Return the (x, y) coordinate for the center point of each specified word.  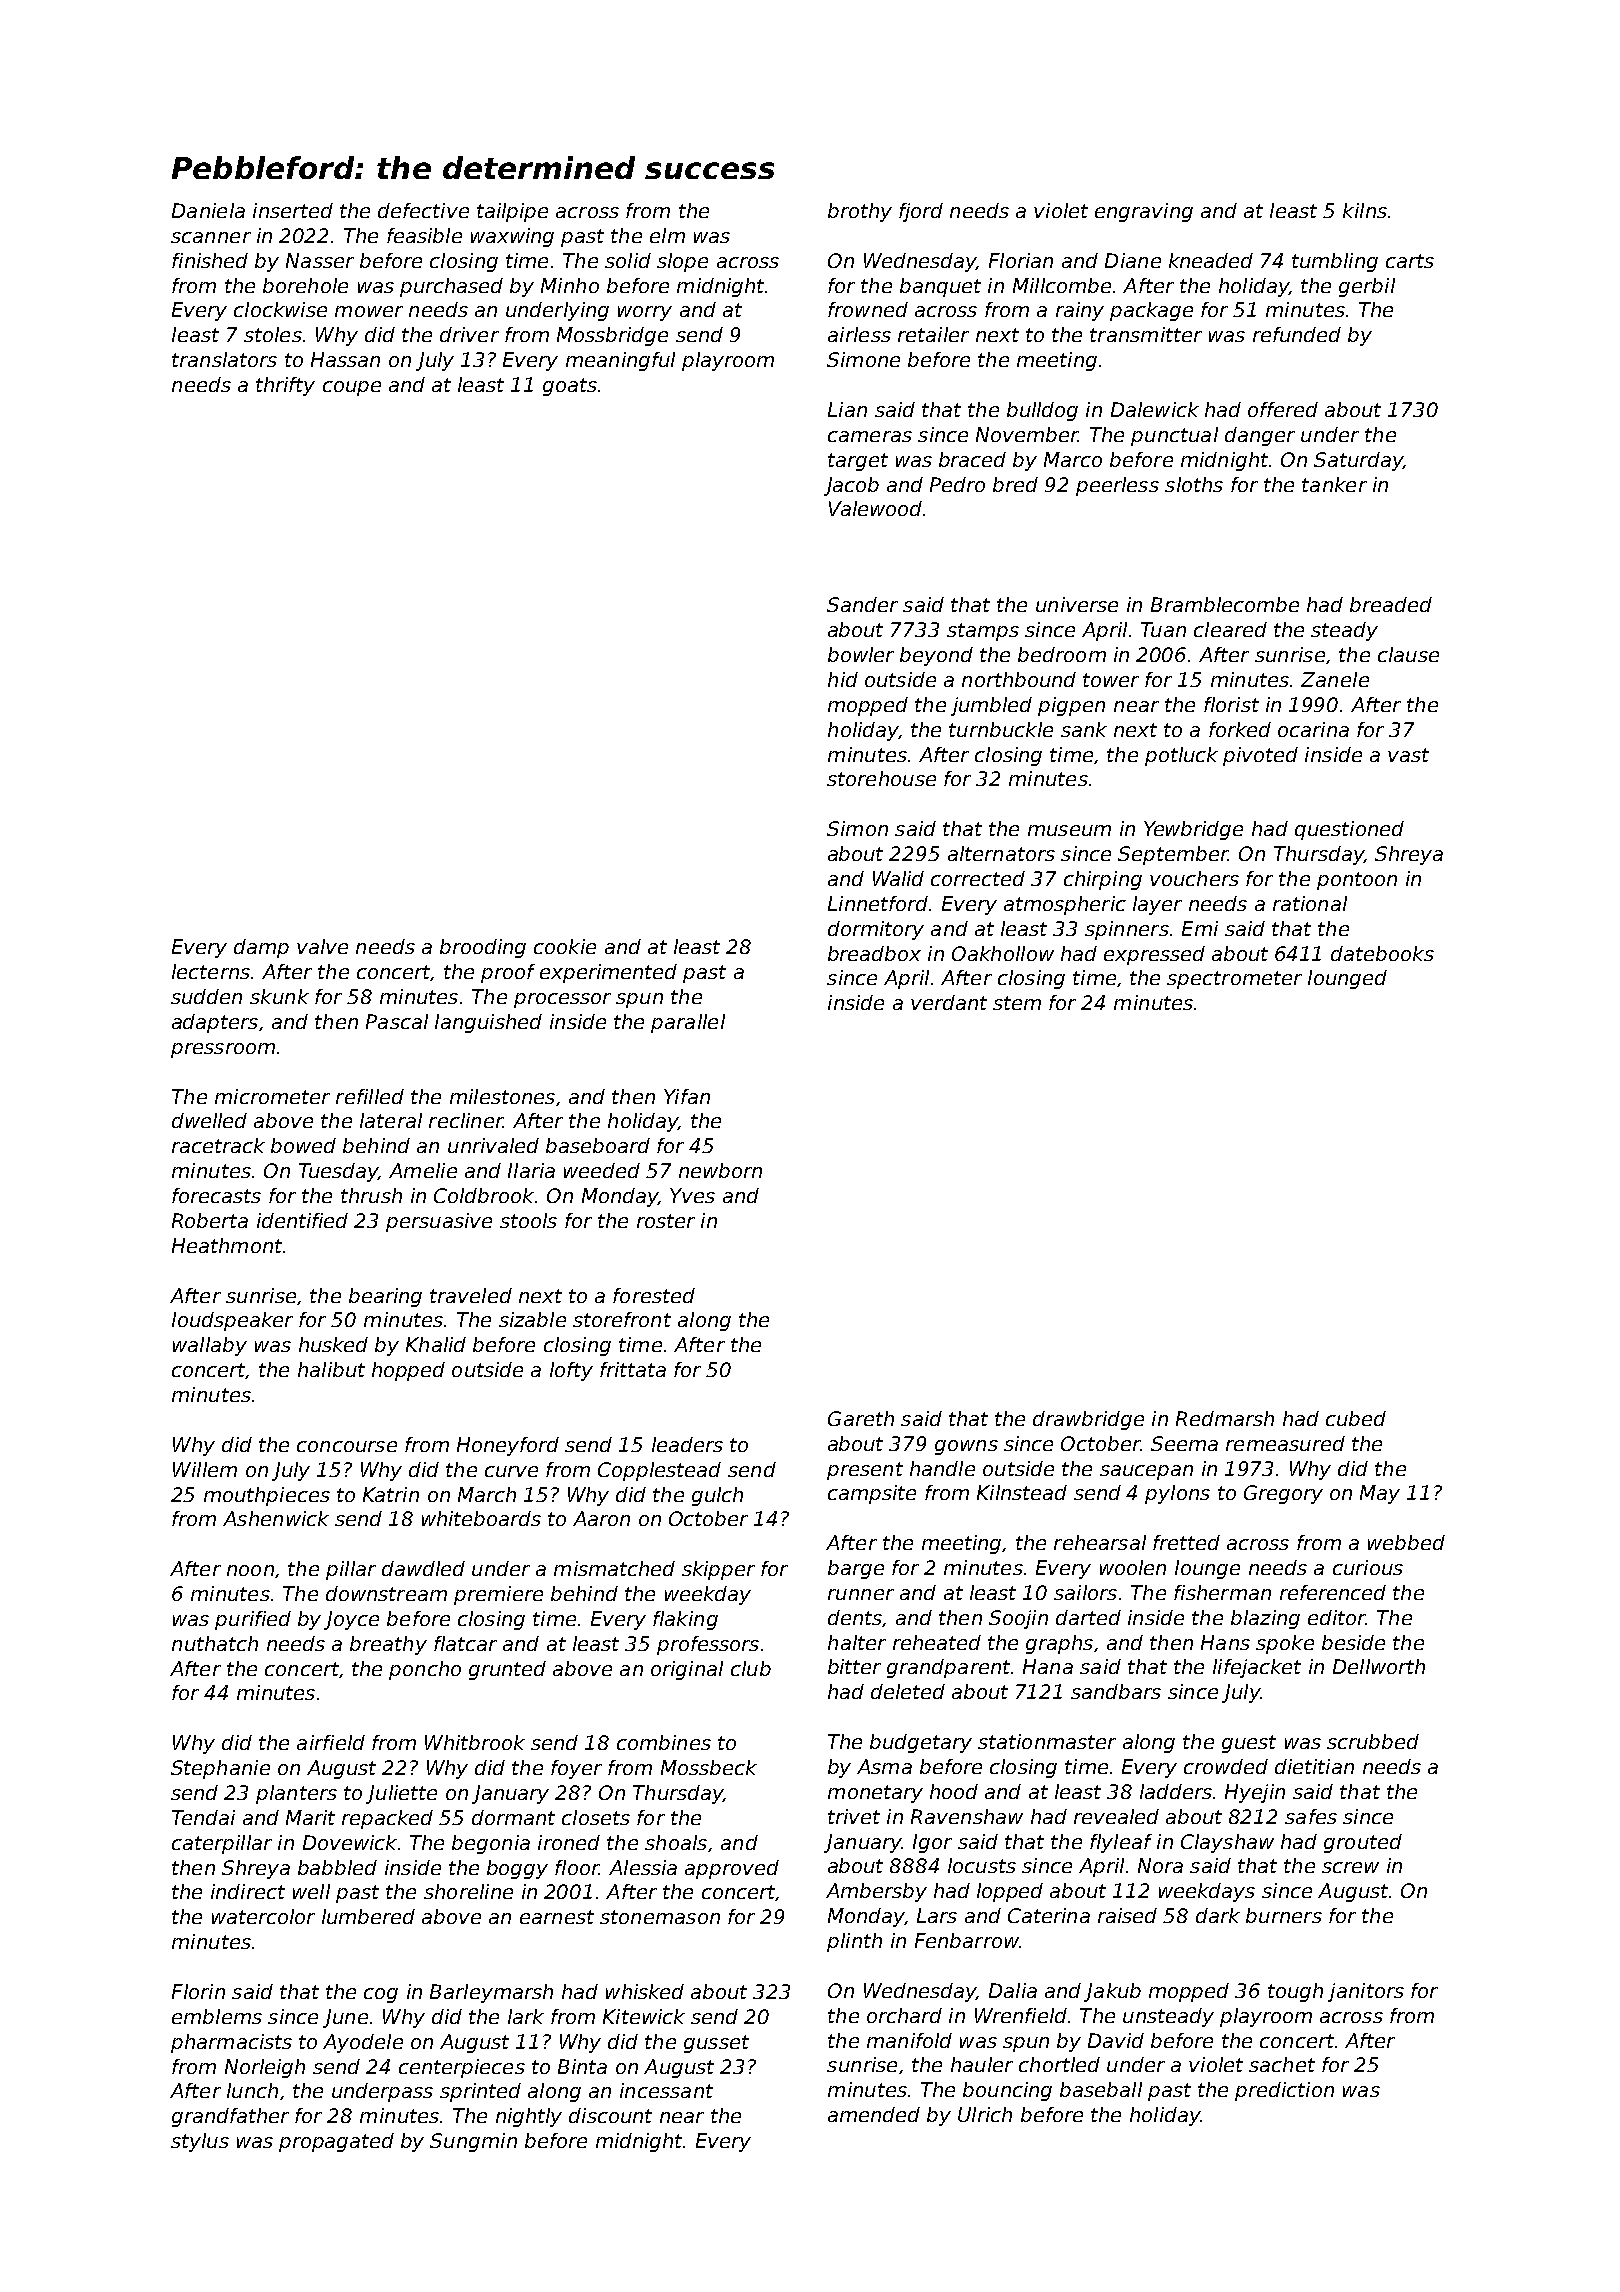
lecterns (211, 971)
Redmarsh (1225, 1418)
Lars (937, 1915)
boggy (517, 1869)
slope (682, 262)
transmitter (1146, 334)
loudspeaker (232, 1321)
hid (843, 679)
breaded (1391, 604)
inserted (293, 210)
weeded (602, 1170)
